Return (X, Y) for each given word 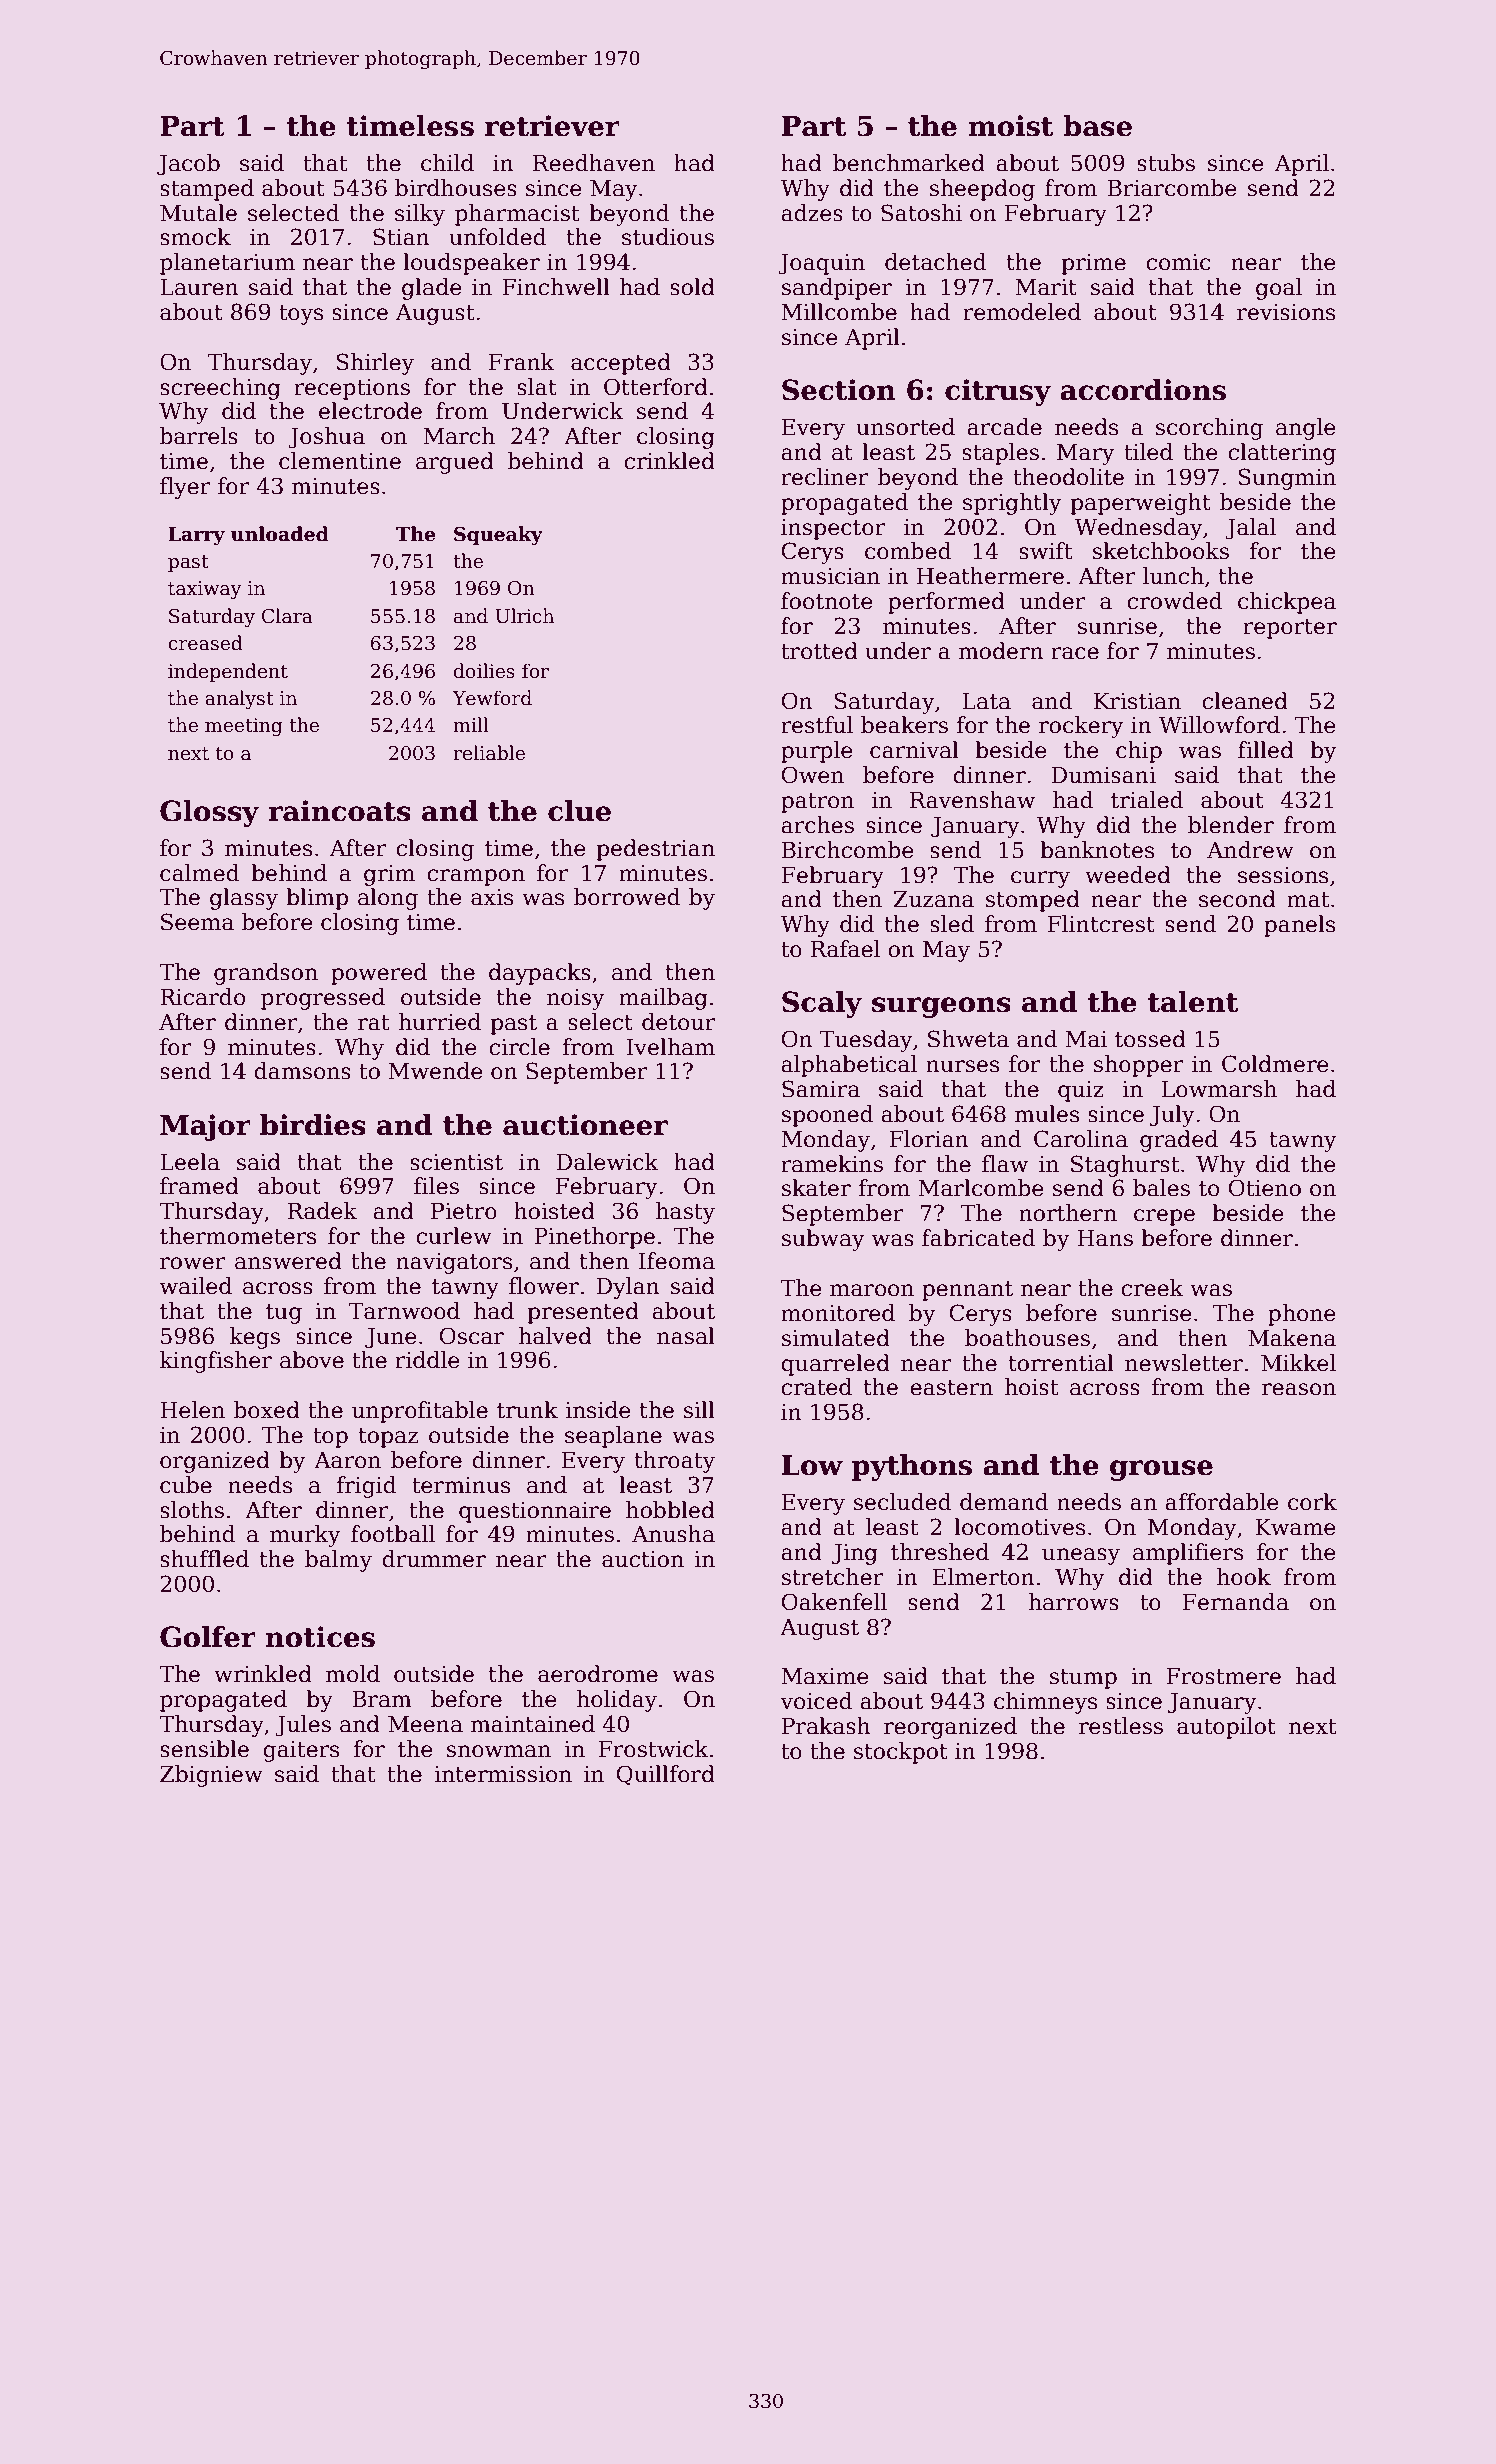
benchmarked (909, 163)
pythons (912, 1467)
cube (186, 1485)
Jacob (188, 165)
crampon (476, 877)
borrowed (627, 897)
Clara (287, 616)
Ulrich (524, 616)
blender (1231, 825)
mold (353, 1674)
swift (1046, 551)
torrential (1061, 1363)
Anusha (673, 1534)
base (1097, 126)
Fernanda (1236, 1602)
